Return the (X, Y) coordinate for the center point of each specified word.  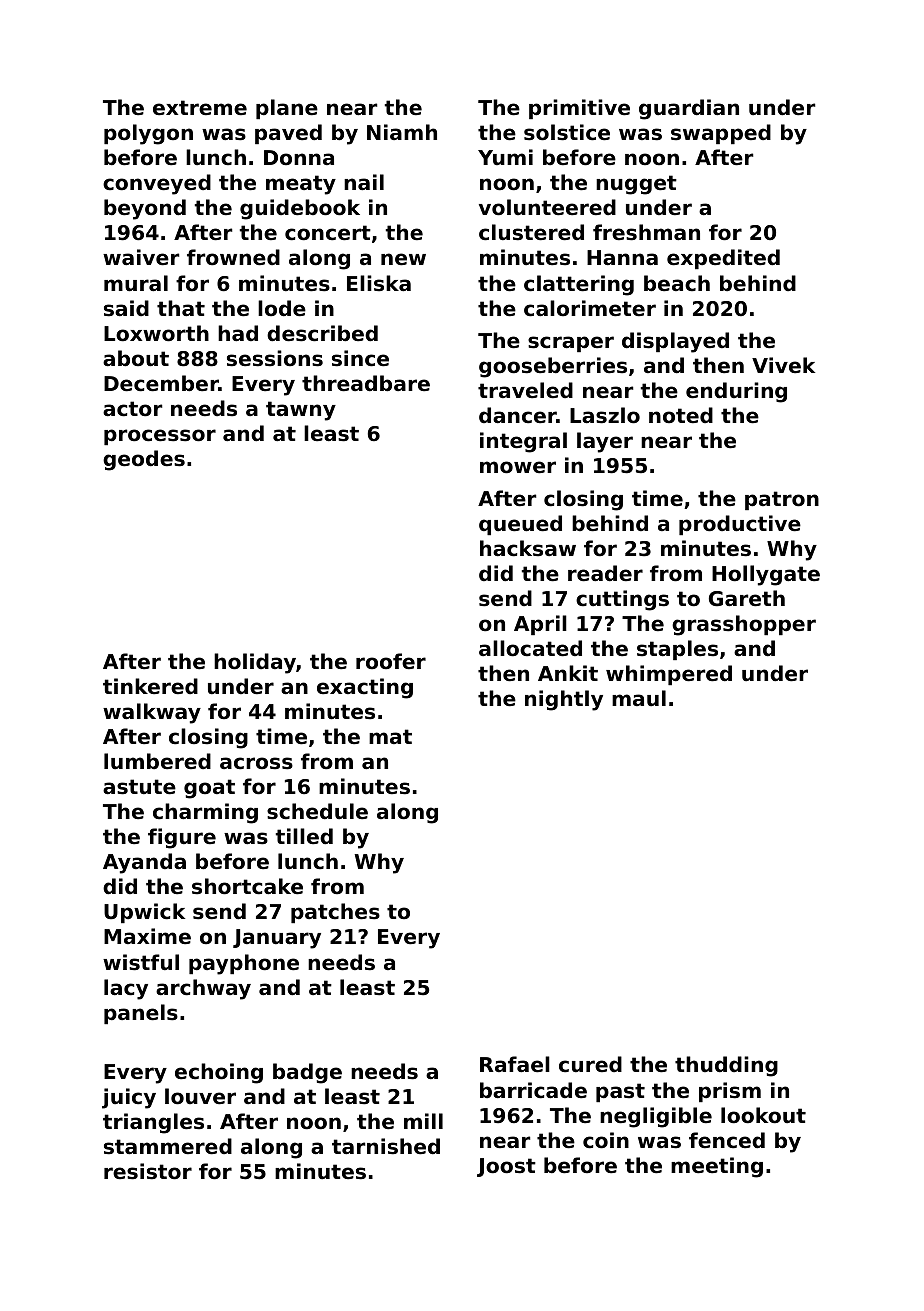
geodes (144, 460)
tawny (301, 411)
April (540, 625)
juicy (129, 1098)
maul (639, 698)
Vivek (783, 365)
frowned (233, 257)
